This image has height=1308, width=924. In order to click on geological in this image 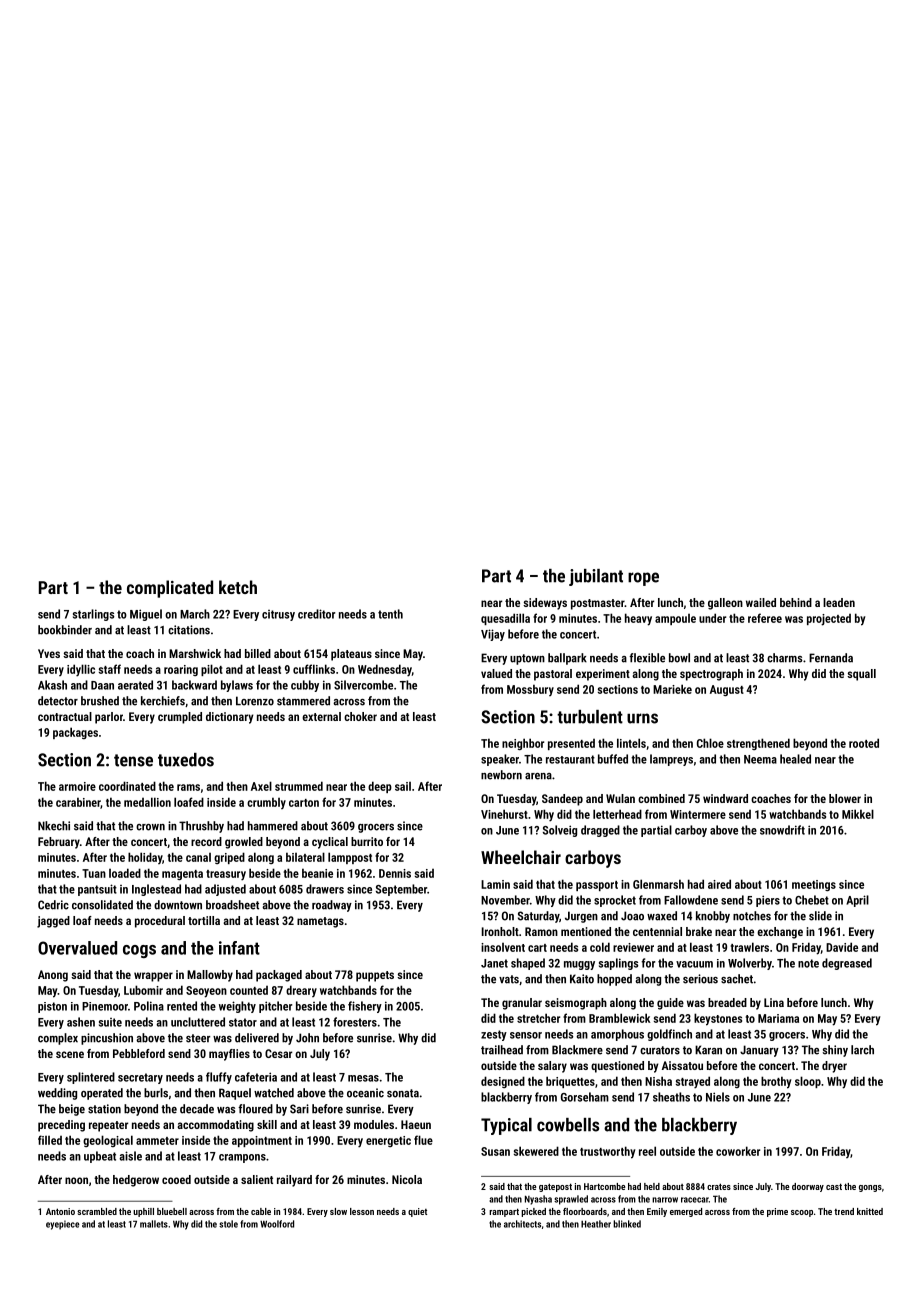, I will do `click(108, 1141)`.
